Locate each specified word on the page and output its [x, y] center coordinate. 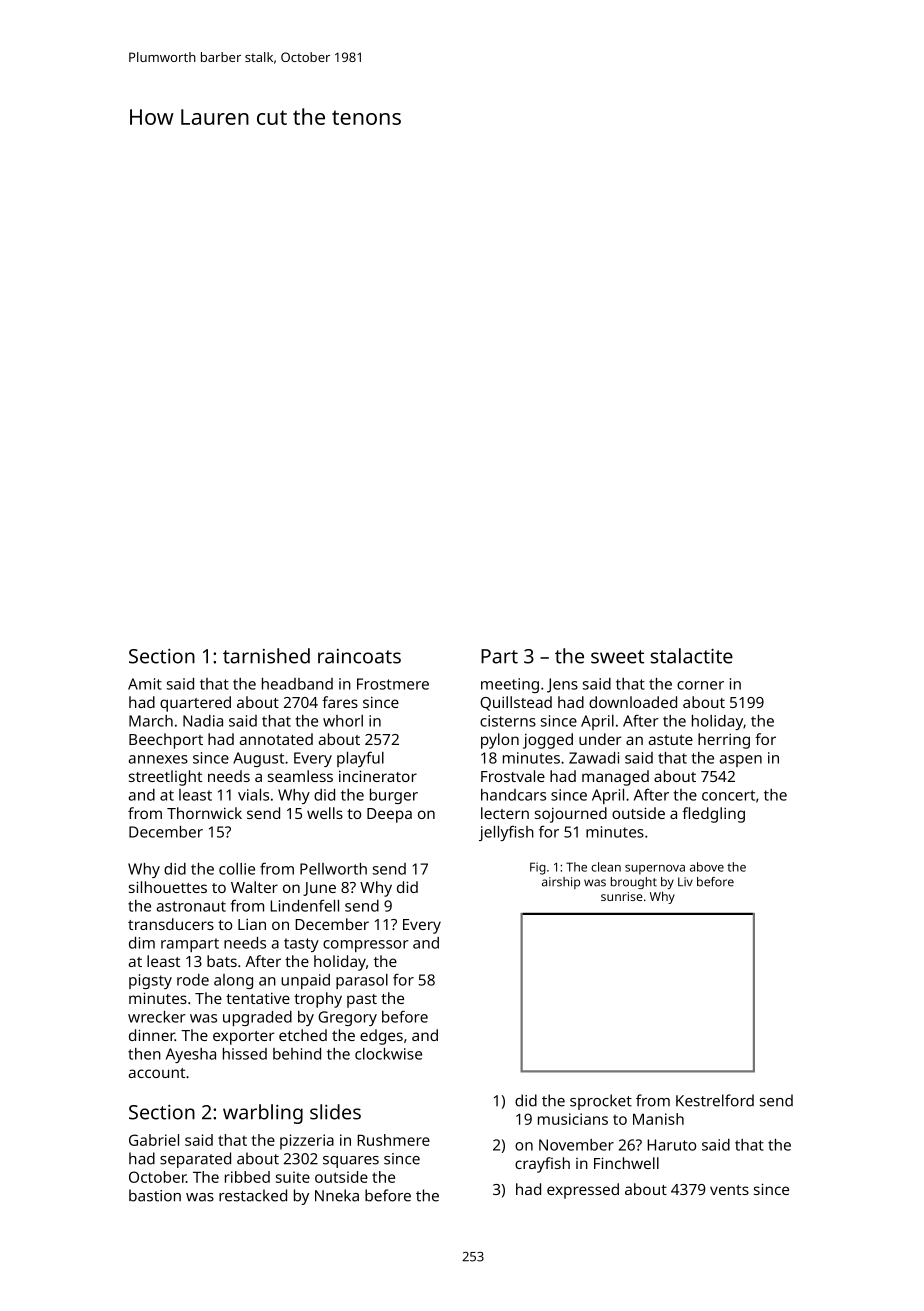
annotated [276, 739]
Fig [538, 868]
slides [335, 1112]
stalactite [692, 656]
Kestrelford [715, 1100]
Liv [685, 882]
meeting [510, 685]
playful [360, 759]
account [156, 1073]
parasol [362, 981]
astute [670, 740]
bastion [155, 1195]
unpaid [305, 981]
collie [237, 869]
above [707, 867]
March [151, 721]
